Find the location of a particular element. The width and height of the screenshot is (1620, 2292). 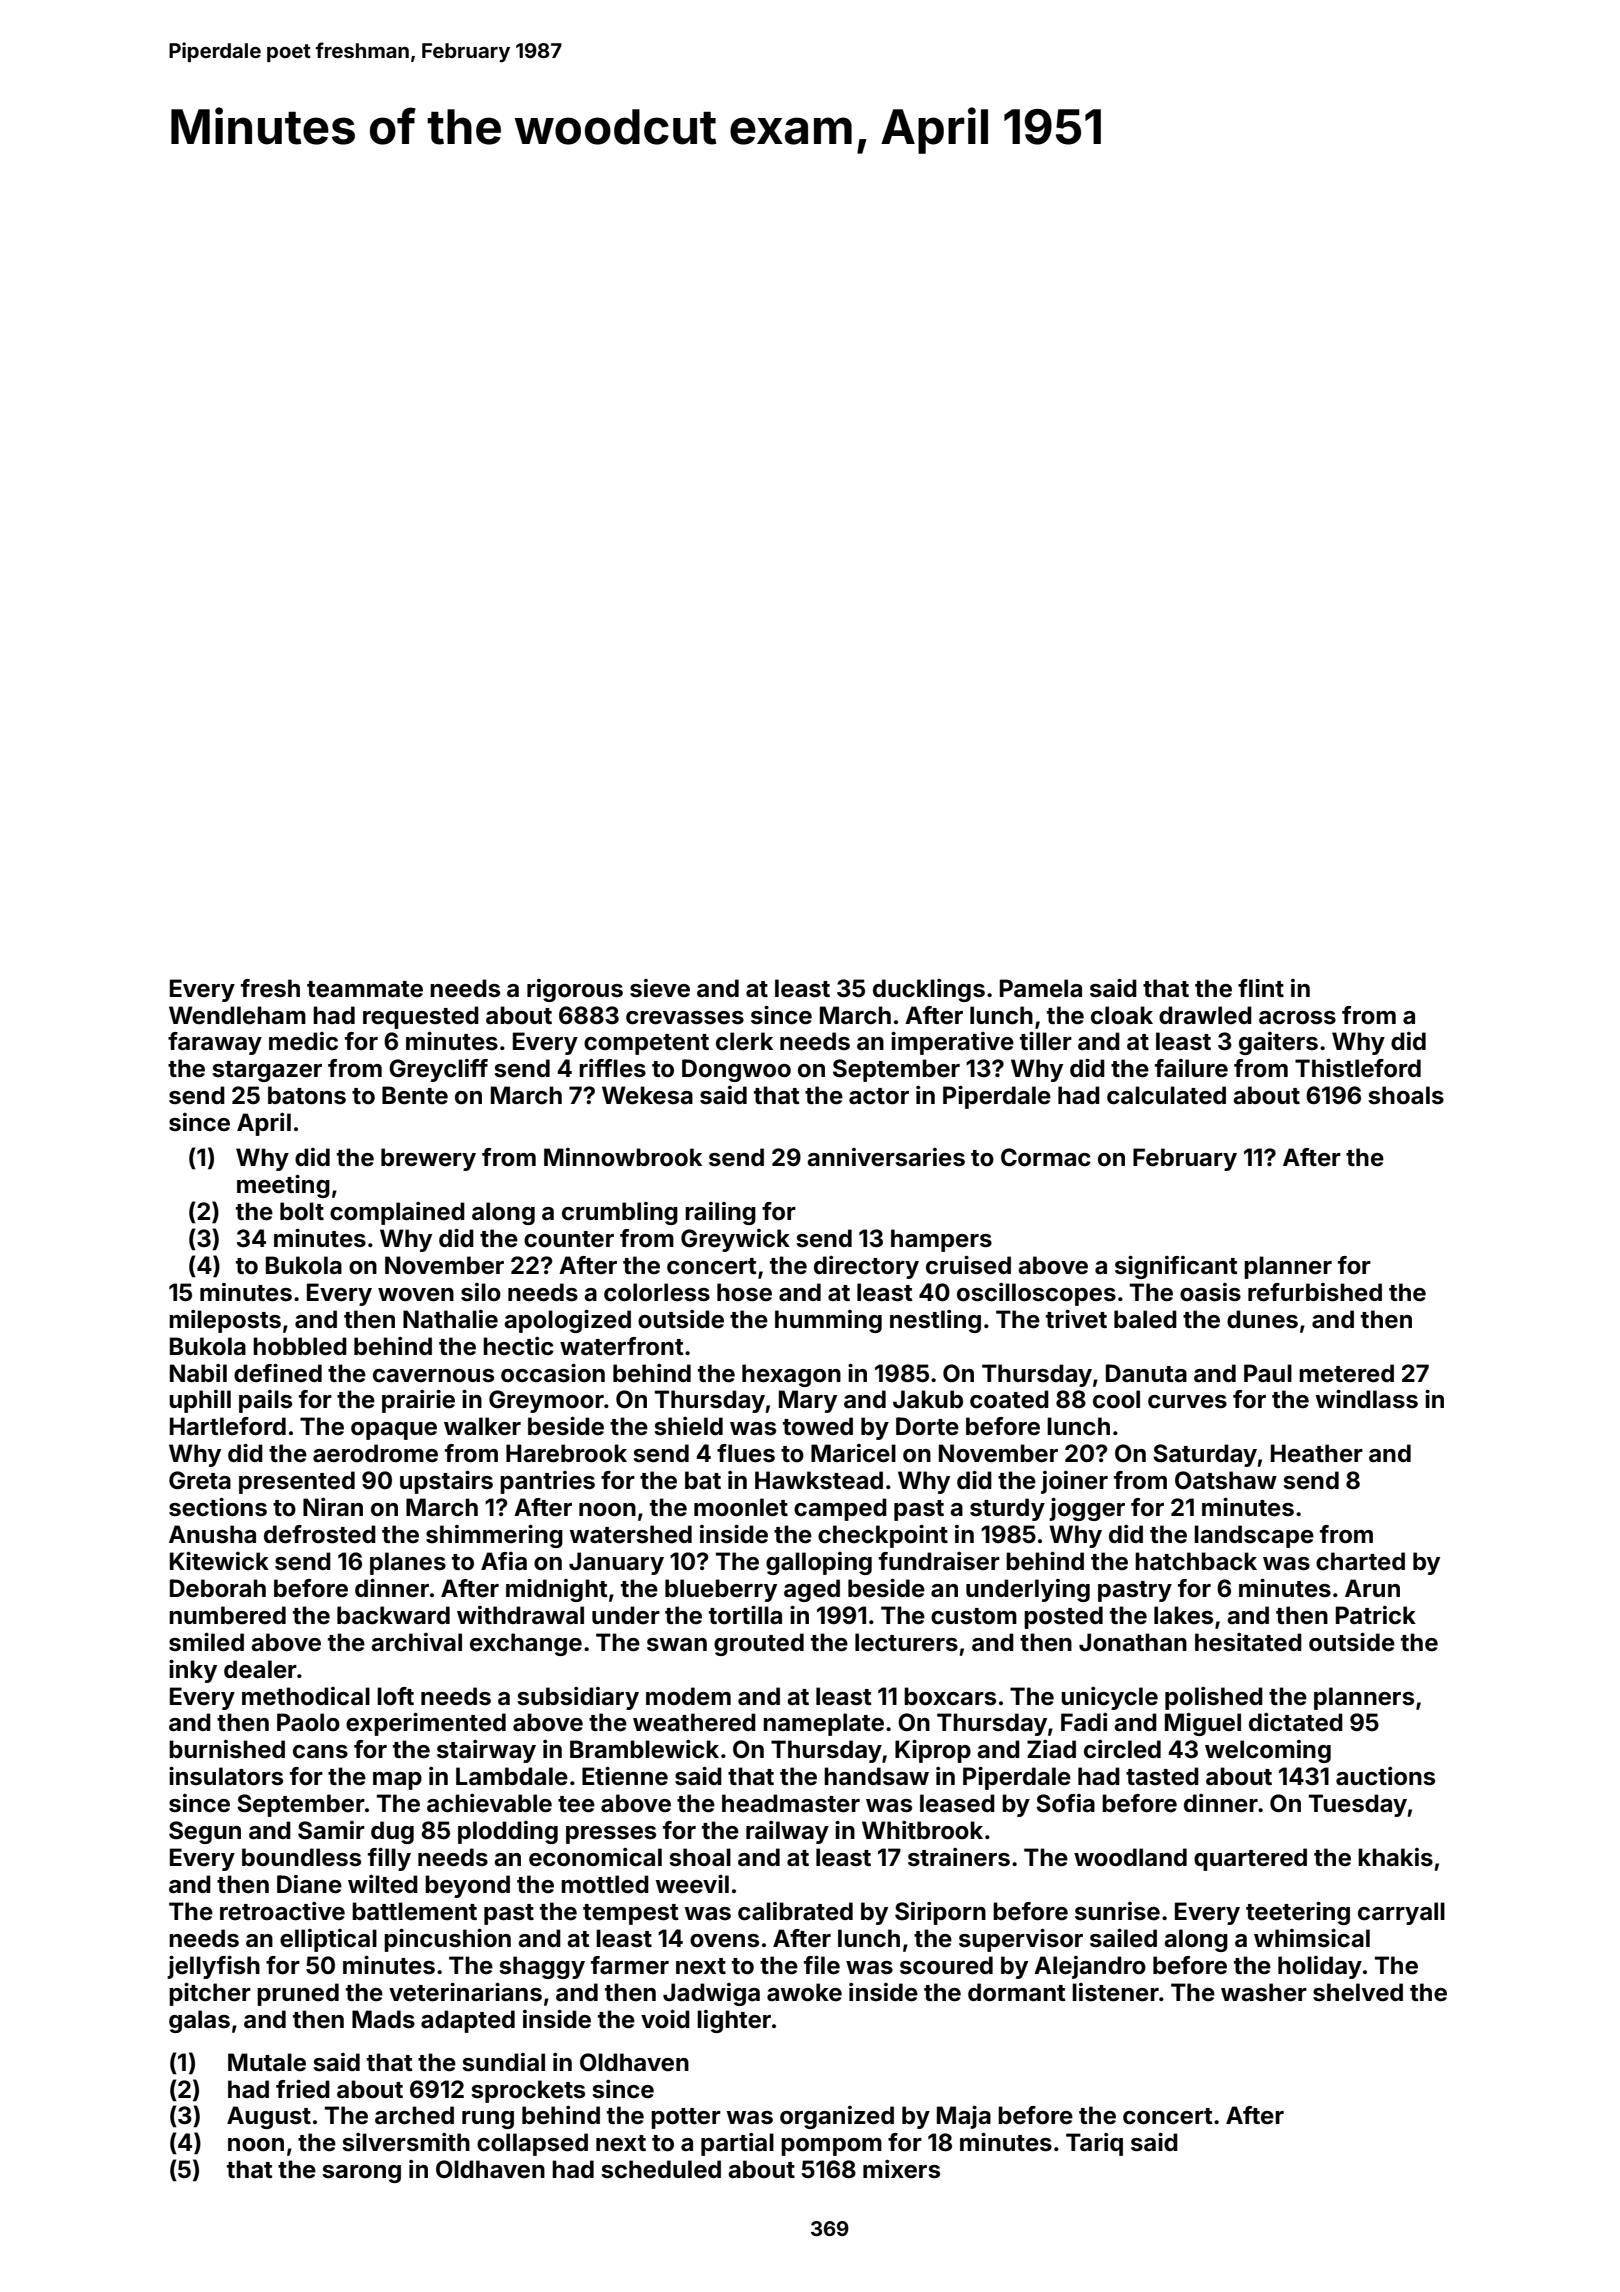

anniversaries is located at coordinates (886, 1157).
